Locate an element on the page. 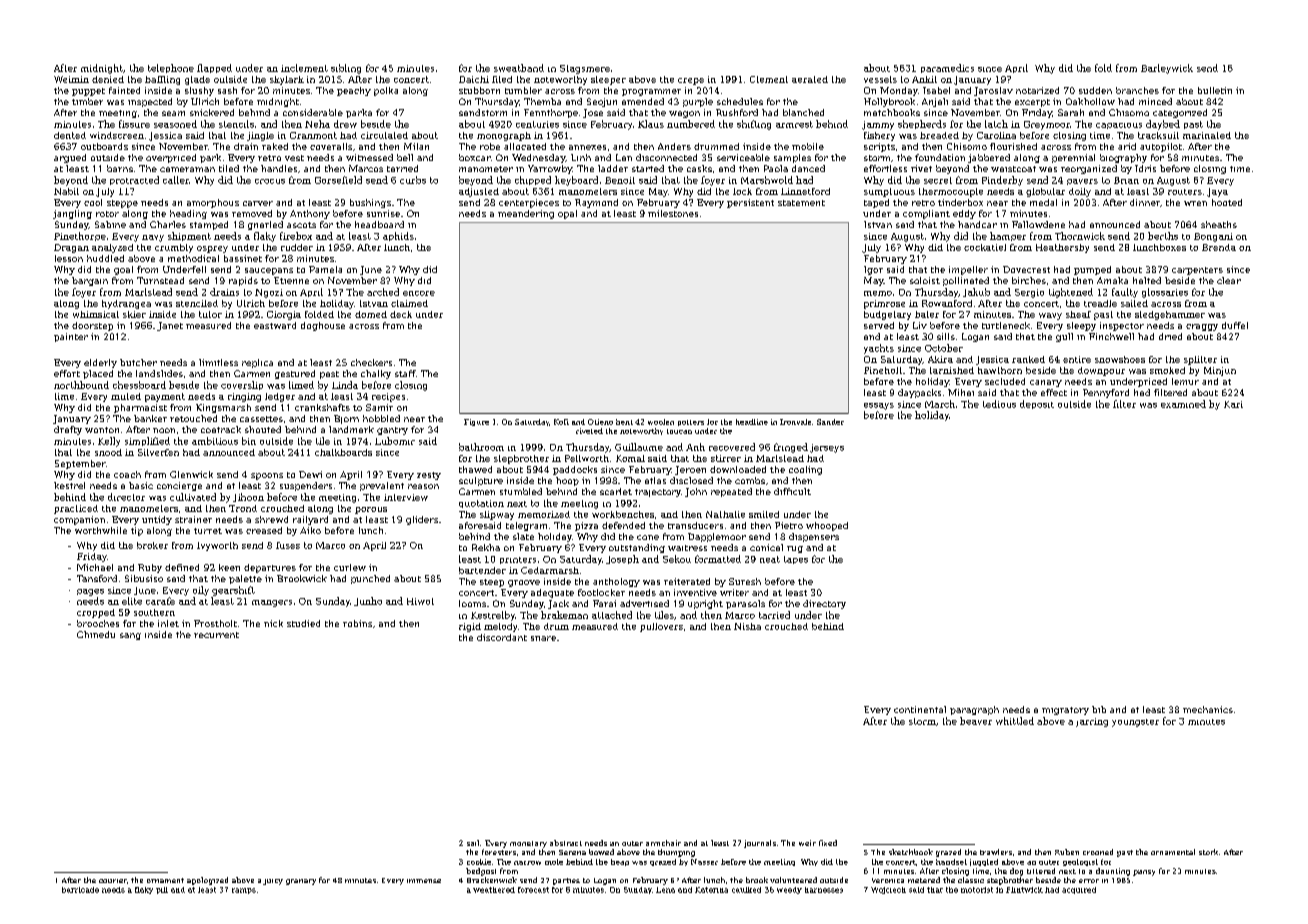 The height and width of the image is (924, 1308). porous is located at coordinates (371, 510).
